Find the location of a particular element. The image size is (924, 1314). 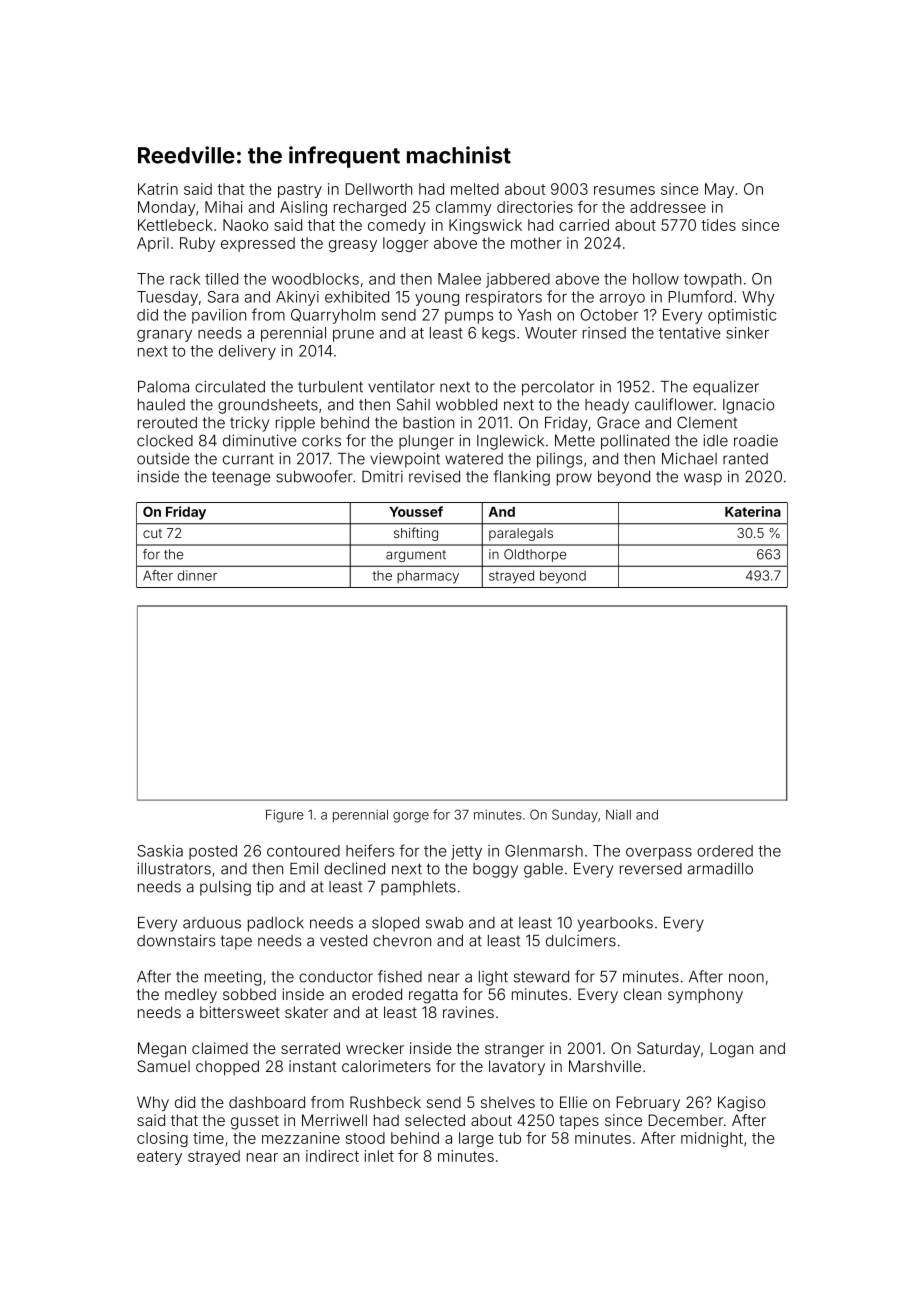

midnight is located at coordinates (712, 1139).
